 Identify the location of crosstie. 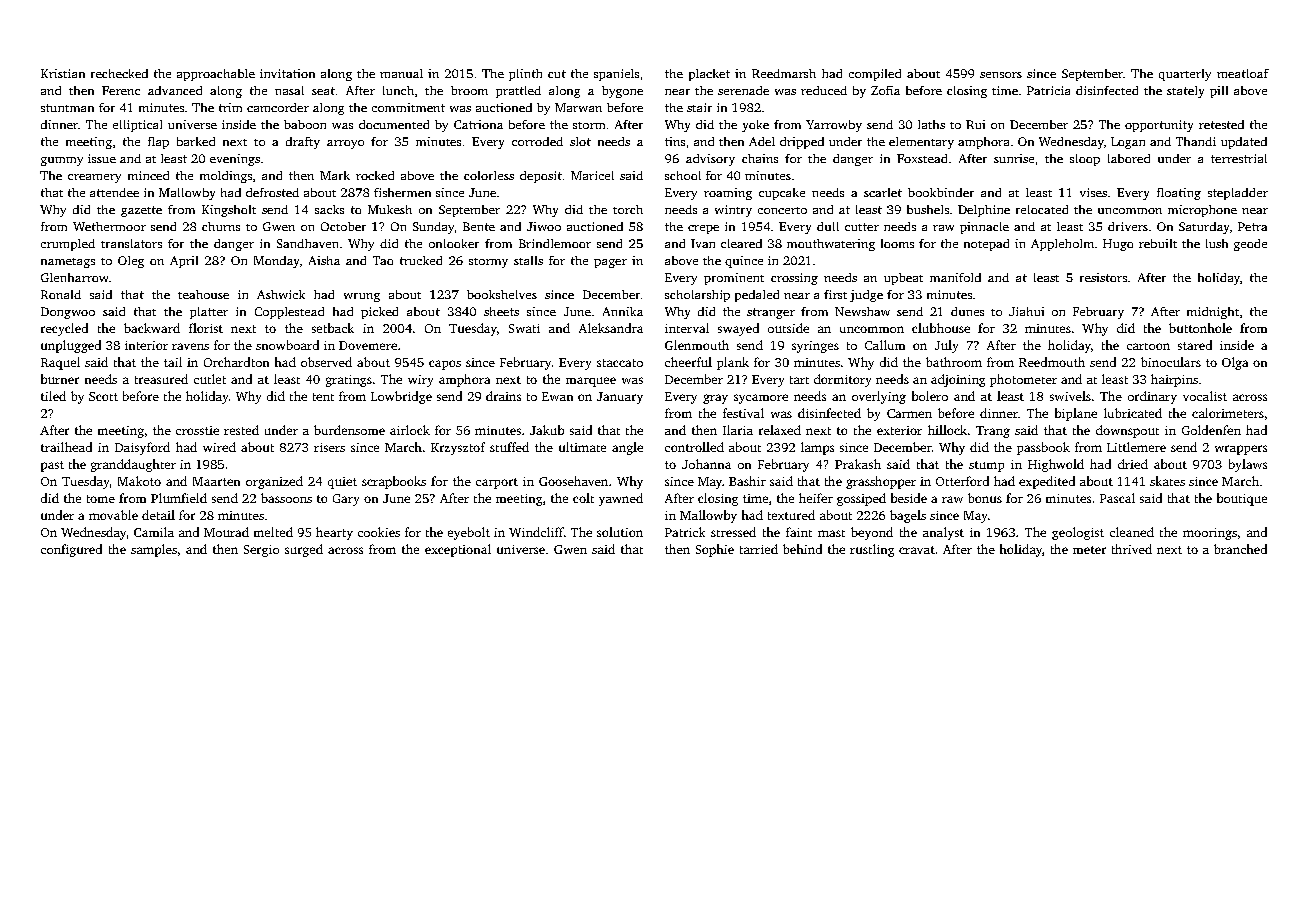
(197, 430).
